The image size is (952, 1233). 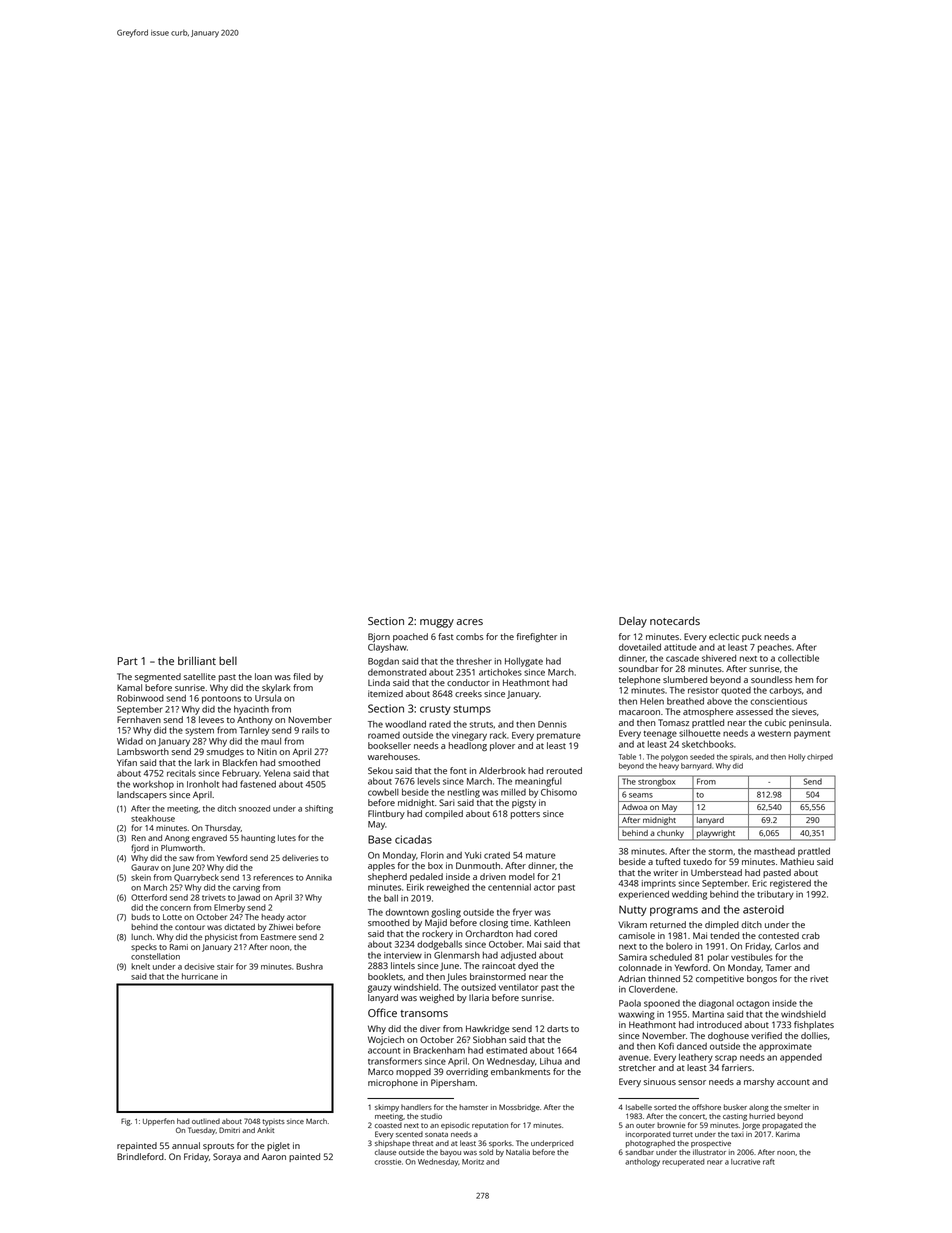 What do you see at coordinates (319, 877) in the image?
I see `Annika` at bounding box center [319, 877].
